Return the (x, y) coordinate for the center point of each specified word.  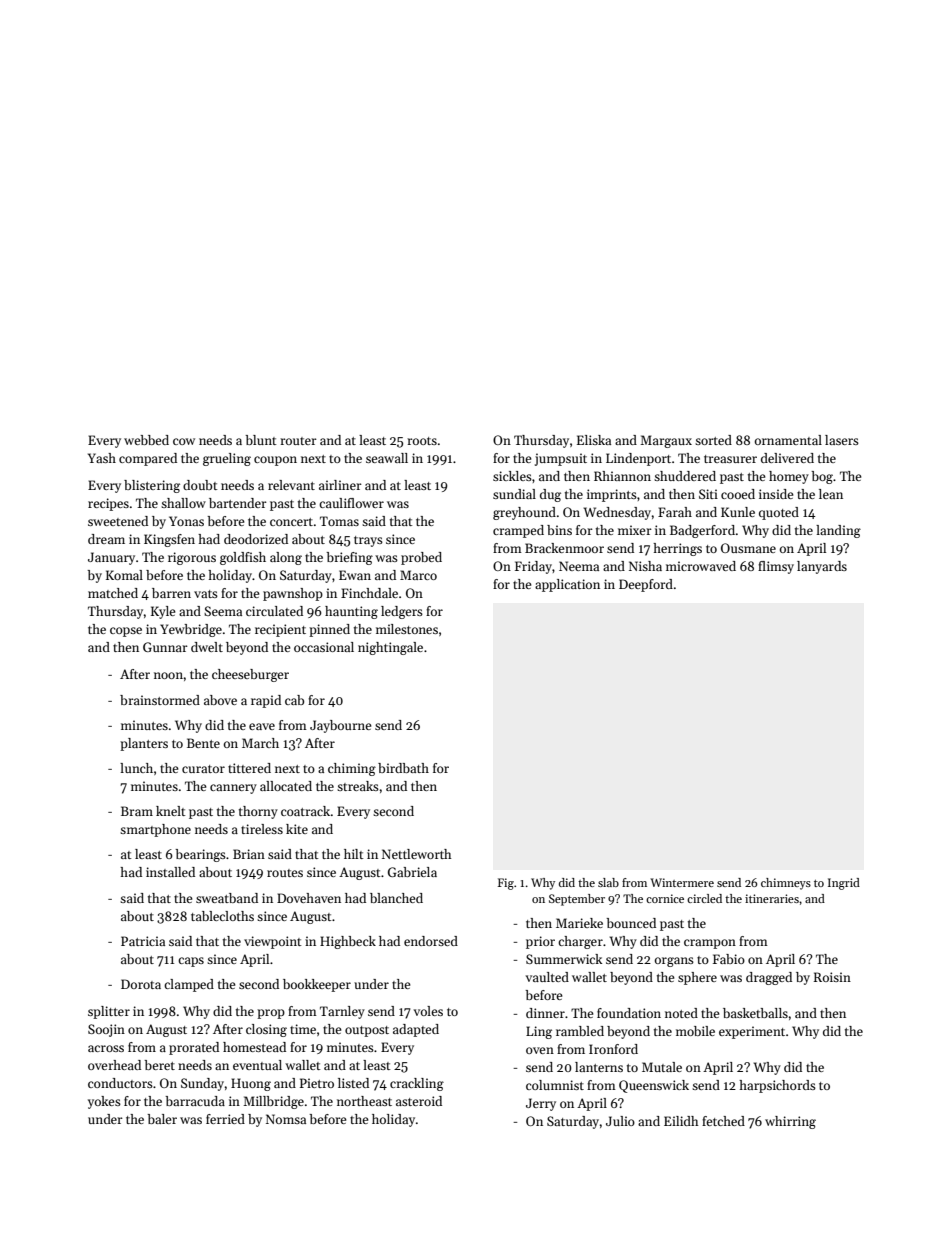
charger (580, 942)
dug (550, 495)
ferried (225, 1119)
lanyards (822, 567)
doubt (200, 485)
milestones (407, 629)
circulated (274, 611)
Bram (137, 811)
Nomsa (286, 1119)
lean (831, 494)
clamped (189, 985)
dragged (769, 978)
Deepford (646, 585)
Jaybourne (341, 726)
